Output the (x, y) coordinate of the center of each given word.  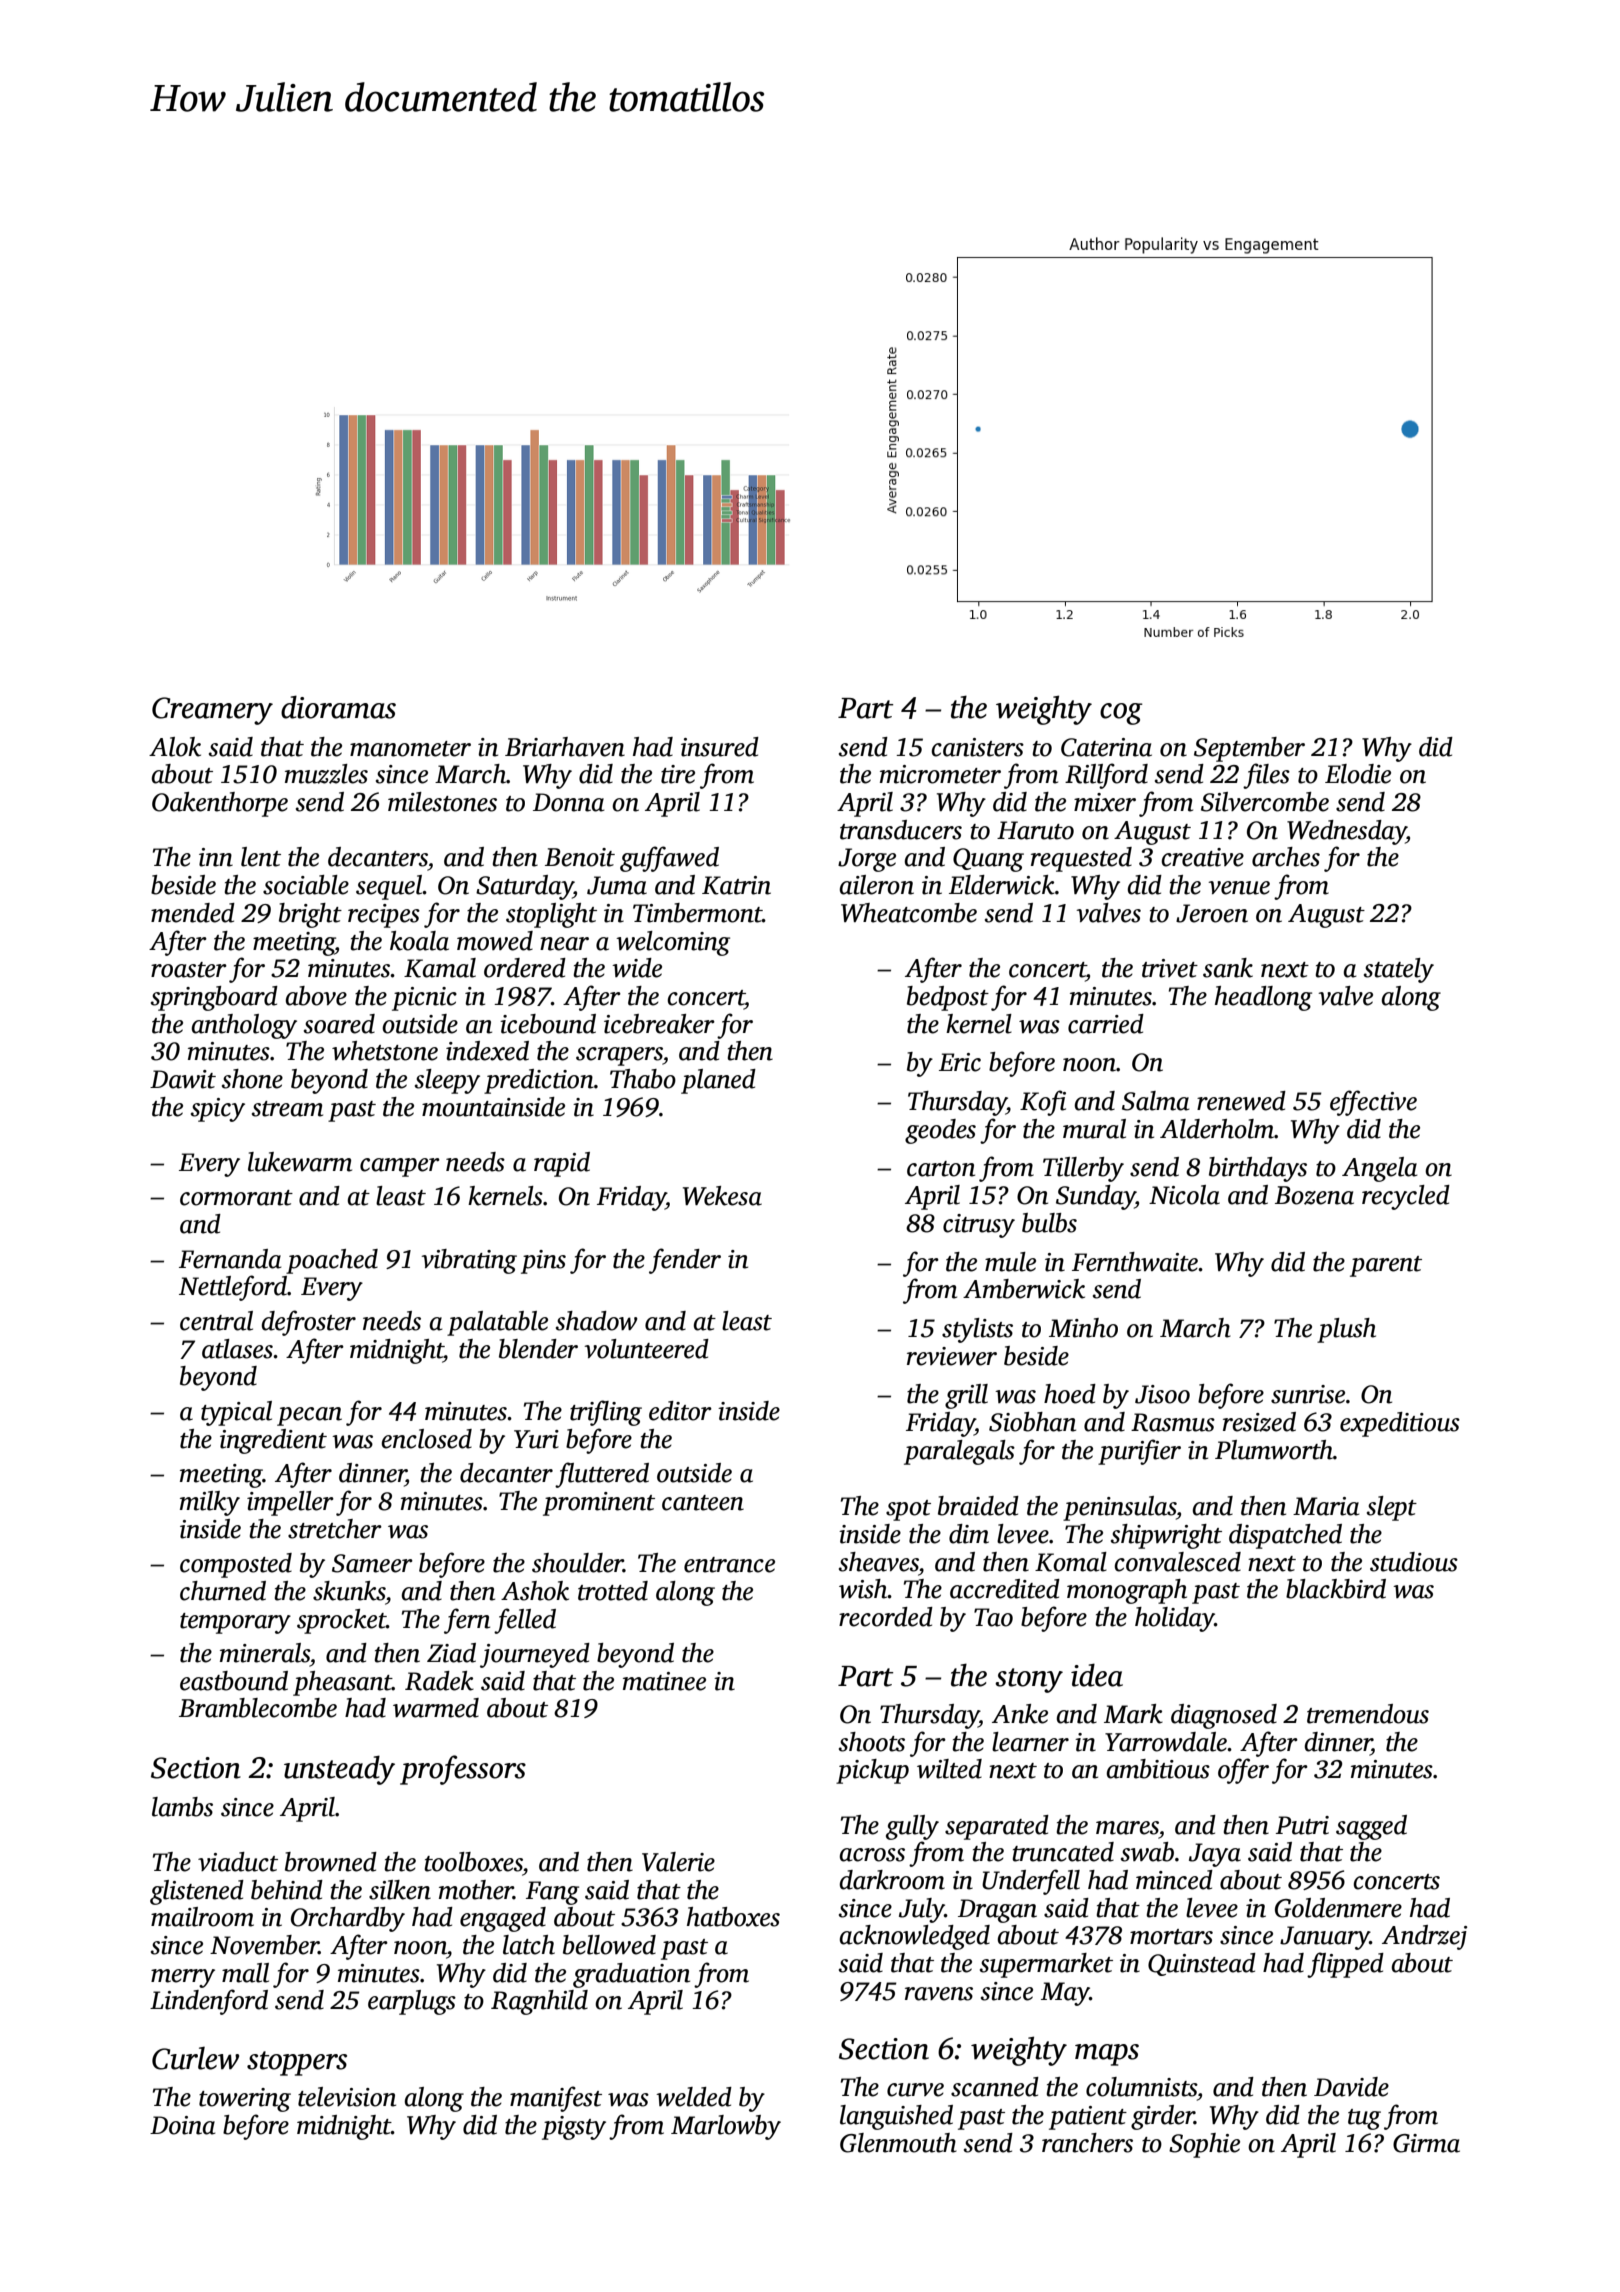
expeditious (1400, 1424)
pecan (309, 1416)
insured (720, 747)
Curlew (195, 2058)
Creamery (212, 711)
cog (1121, 714)
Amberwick (1024, 1289)
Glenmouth (898, 2143)
